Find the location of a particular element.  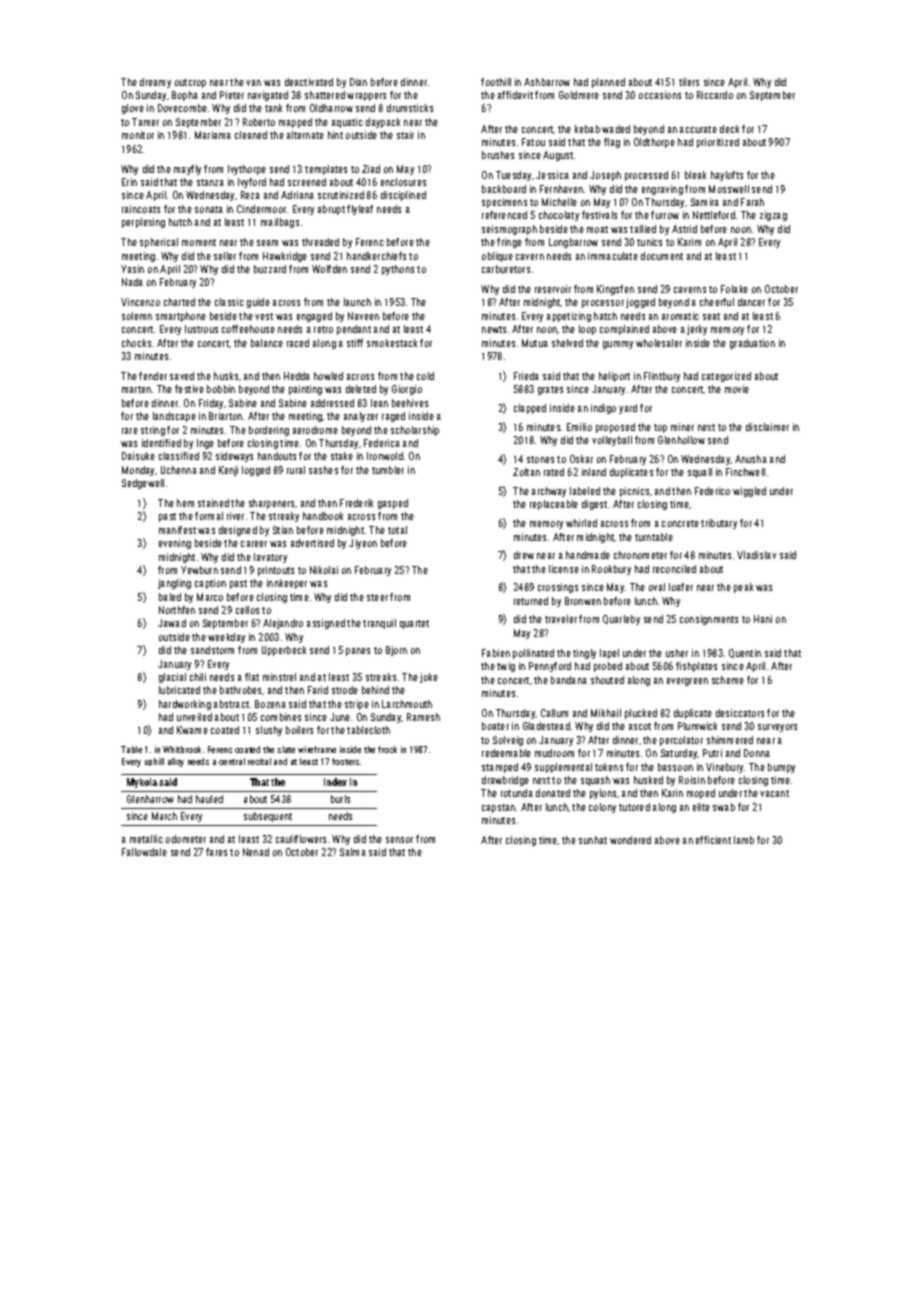

total is located at coordinates (397, 530).
